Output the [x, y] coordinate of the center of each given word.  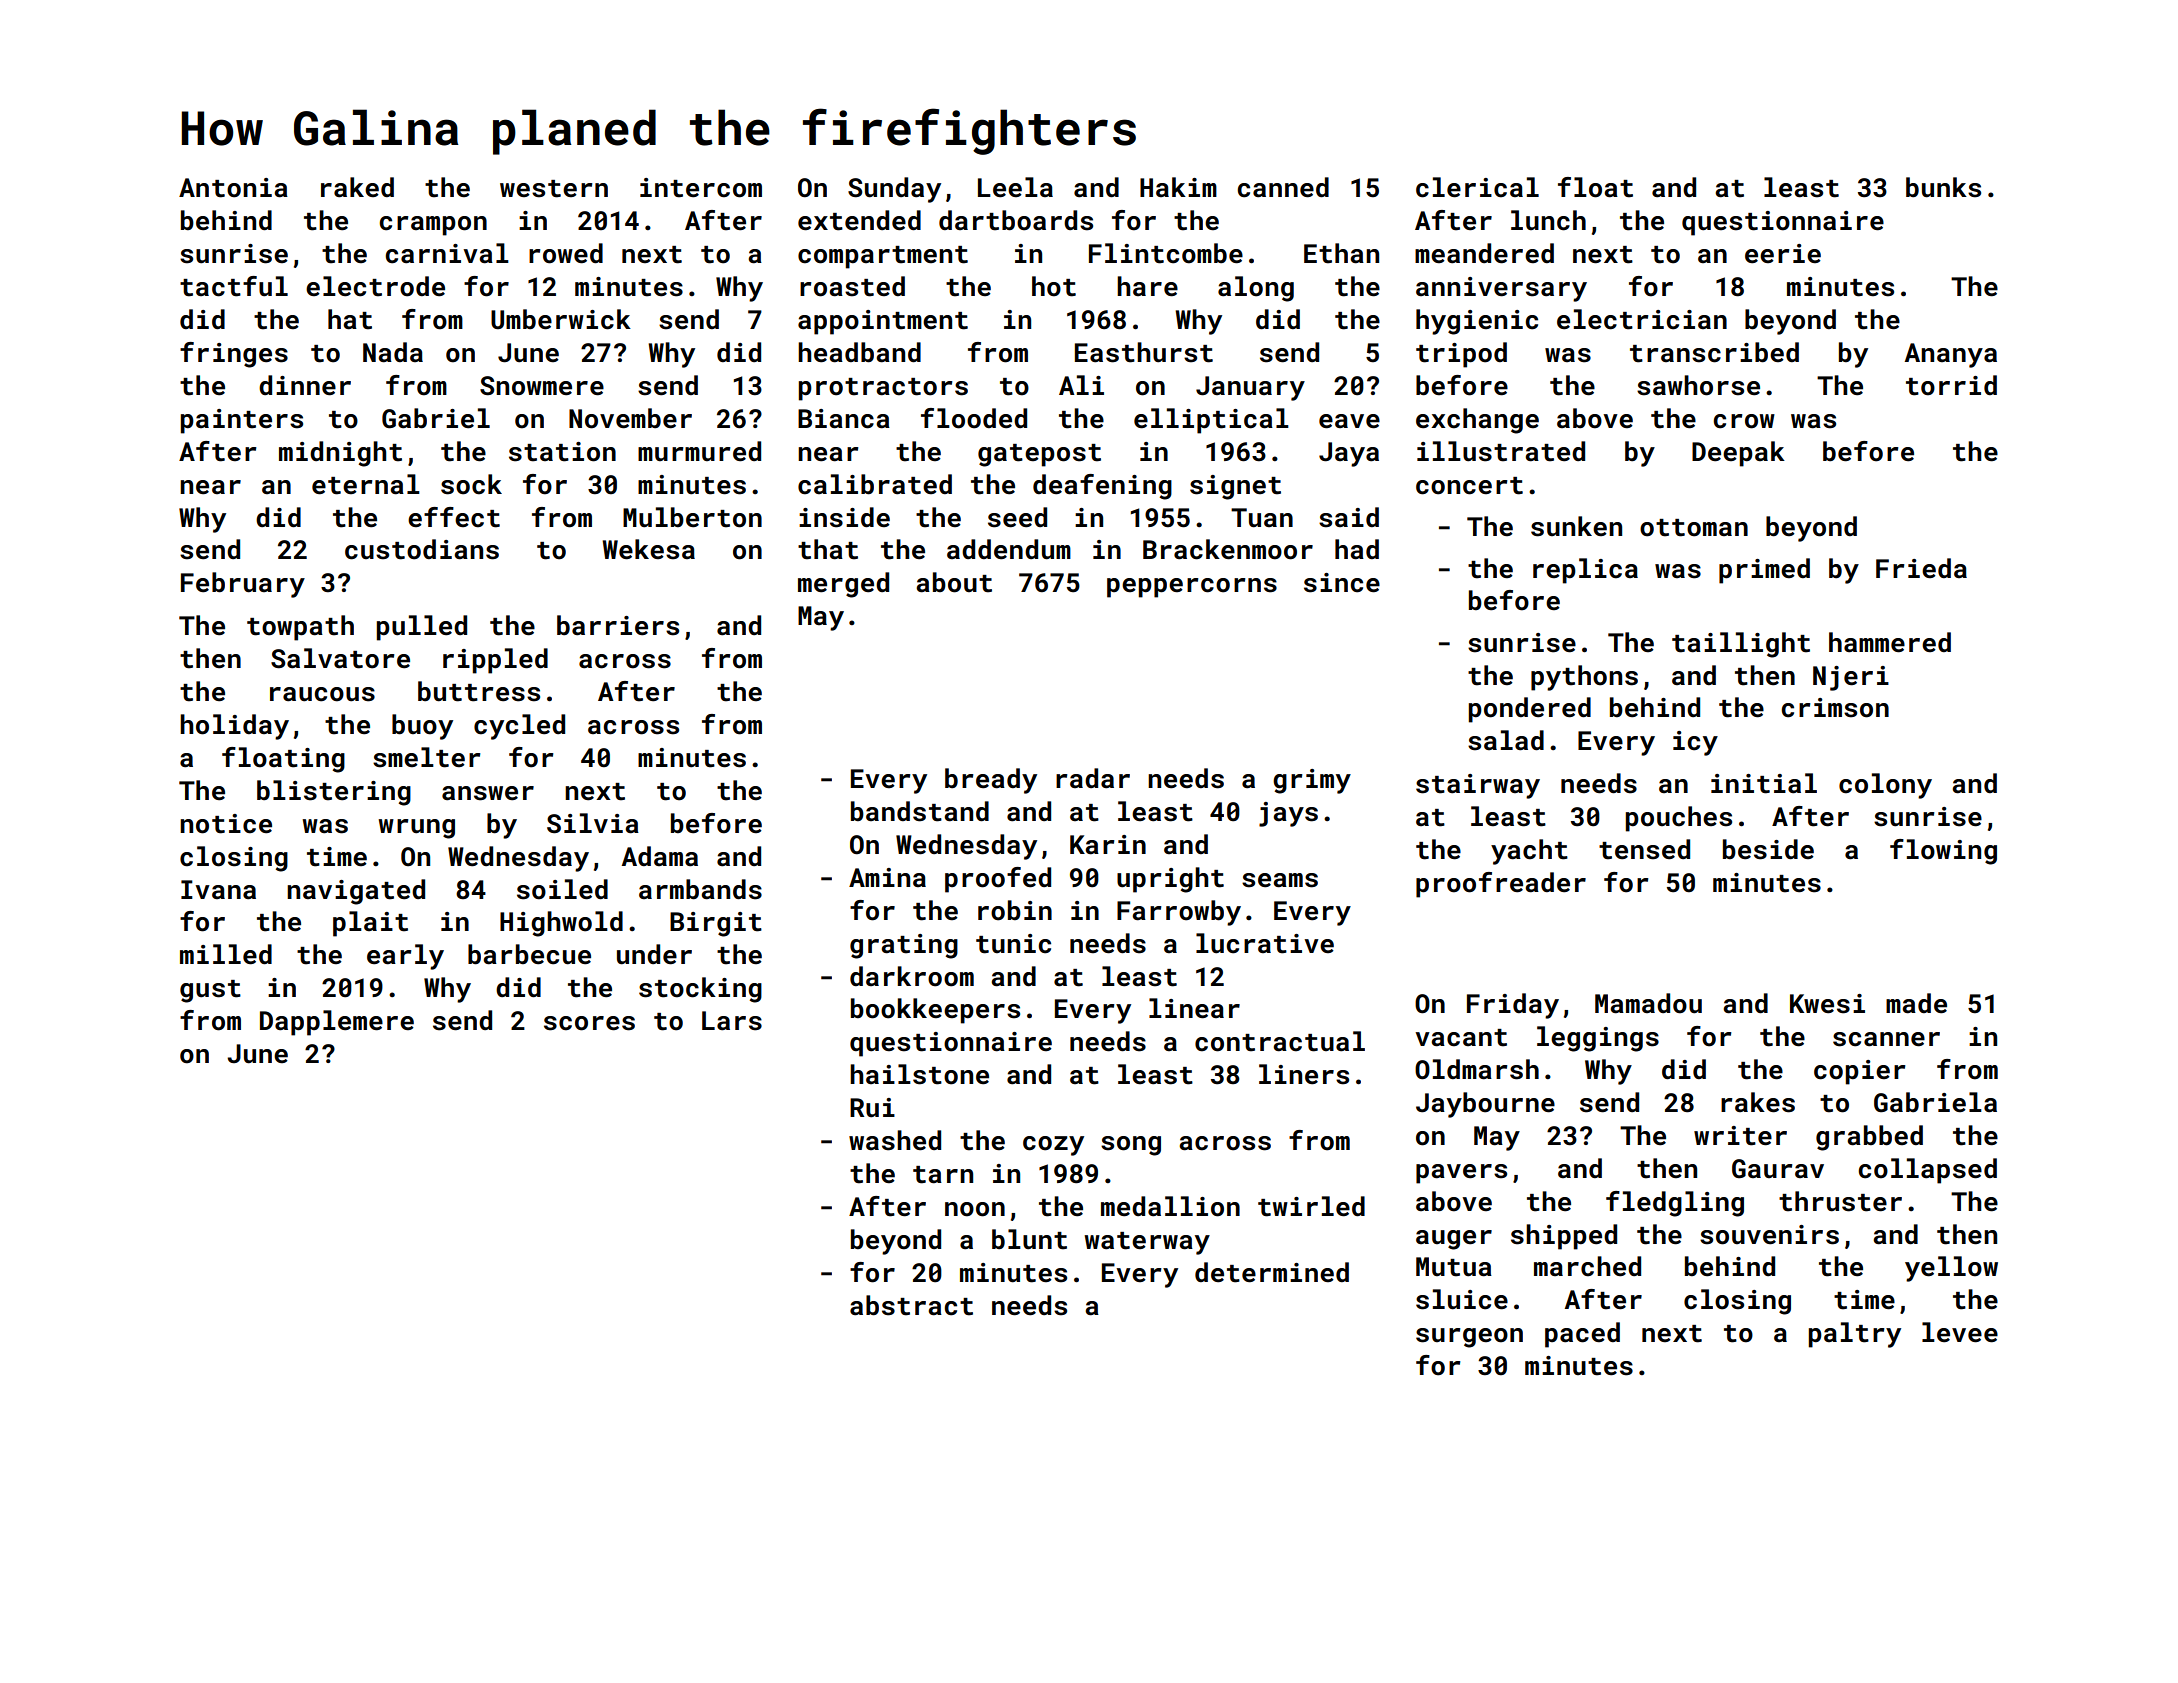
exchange [1477, 421]
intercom [701, 188]
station [562, 452]
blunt [1029, 1239]
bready [991, 781]
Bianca [844, 419]
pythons [1584, 678]
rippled [495, 661]
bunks [1943, 187]
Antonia [233, 188]
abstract [911, 1305]
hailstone [919, 1074]
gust [210, 991]
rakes [1758, 1102]
